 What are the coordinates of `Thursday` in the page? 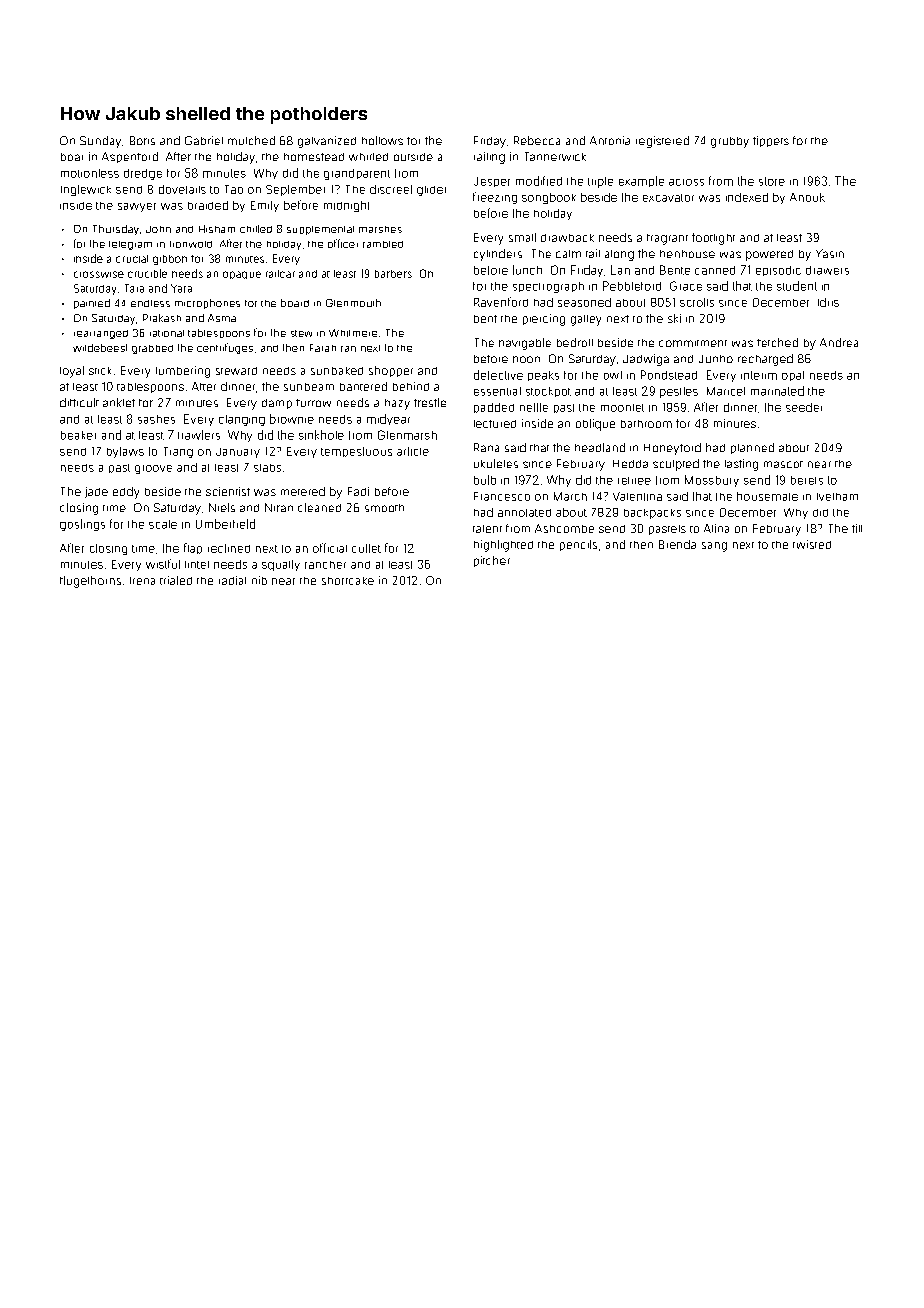 It's located at (116, 230).
